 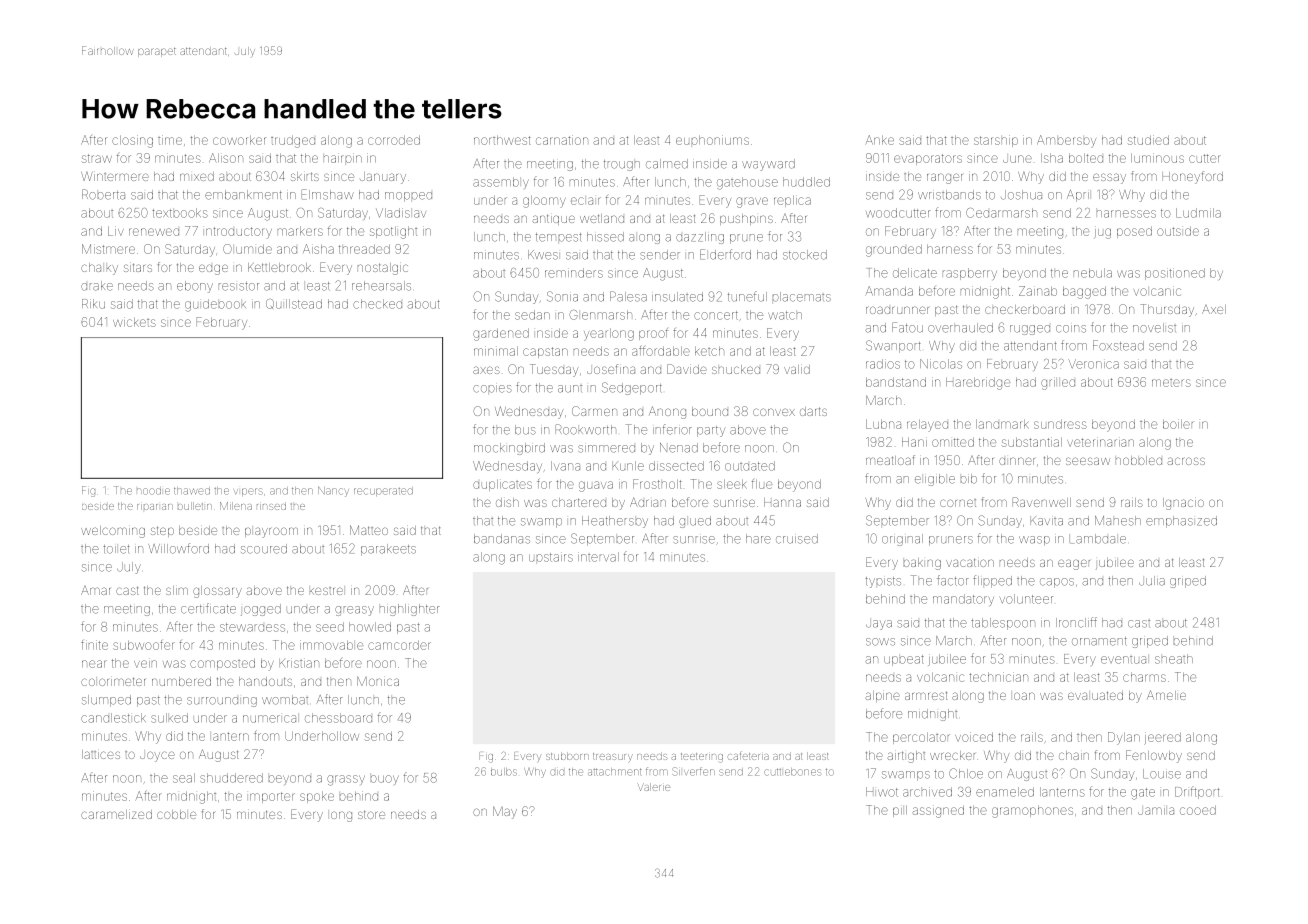 What do you see at coordinates (327, 194) in the screenshot?
I see `Elmshaw` at bounding box center [327, 194].
